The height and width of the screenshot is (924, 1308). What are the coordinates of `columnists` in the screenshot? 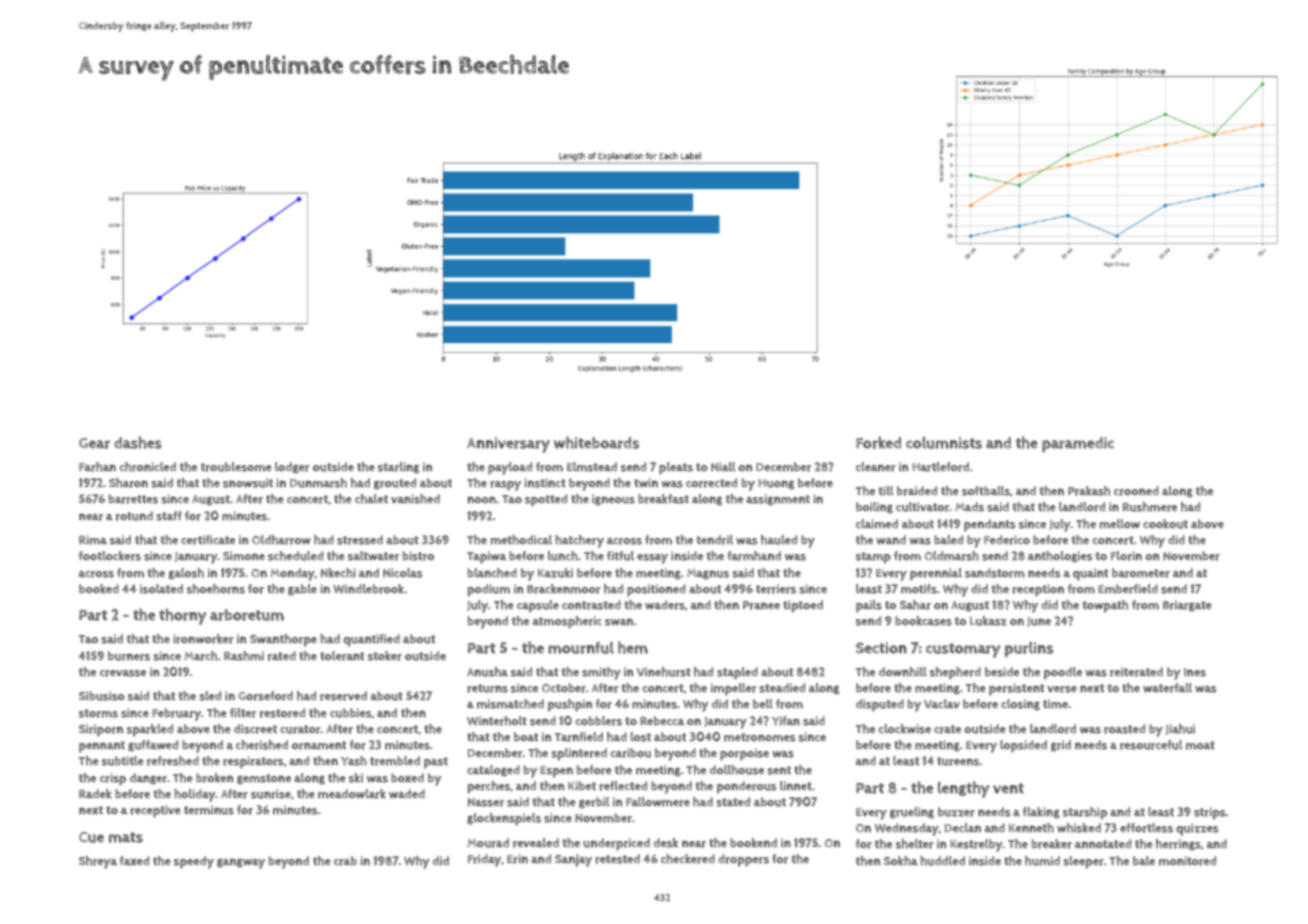 It's located at (944, 443).
